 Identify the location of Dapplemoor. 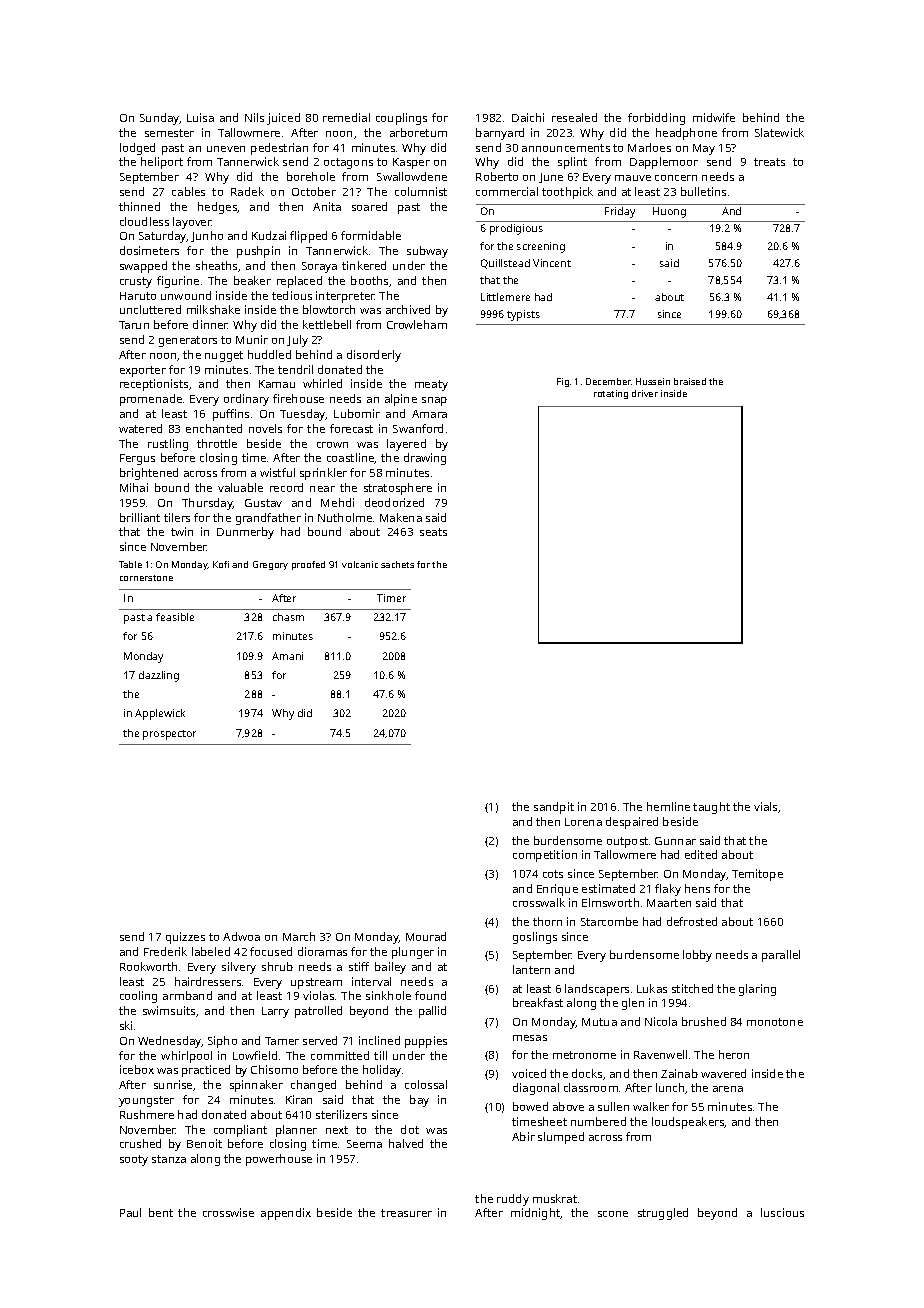
(664, 163).
